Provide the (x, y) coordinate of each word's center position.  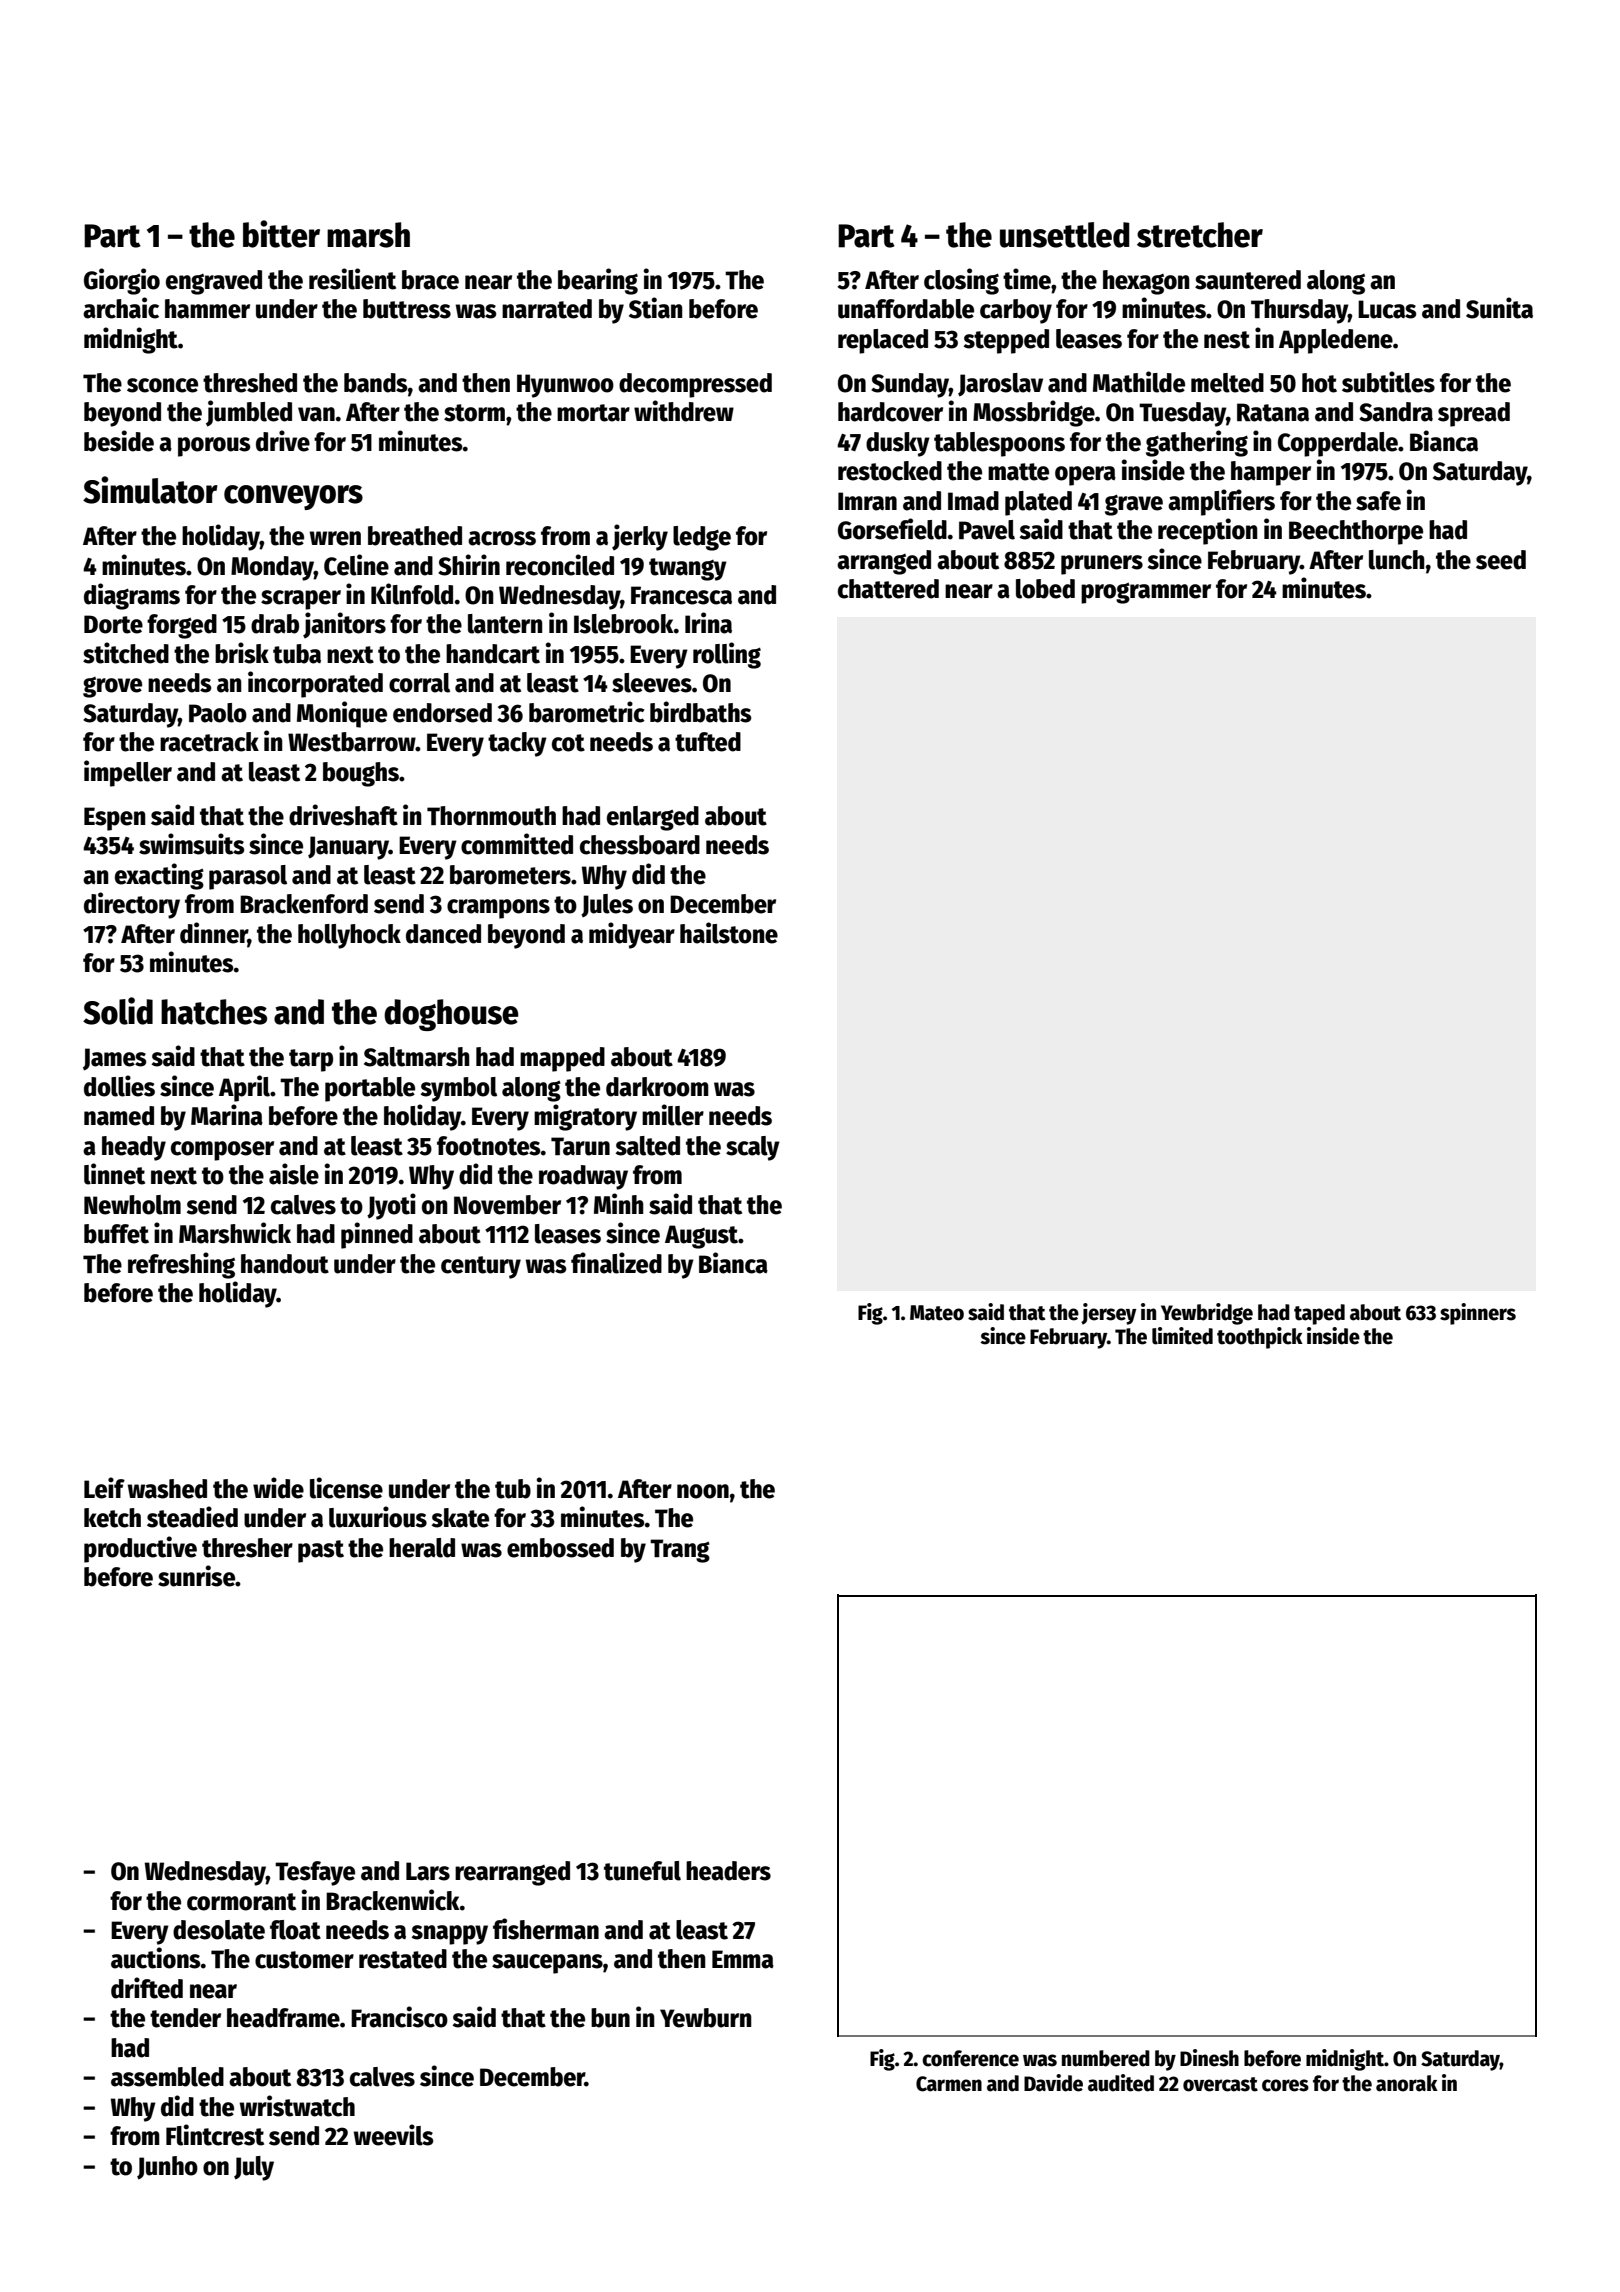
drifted (147, 1988)
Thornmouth (491, 816)
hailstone (729, 933)
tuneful (642, 1871)
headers (728, 1871)
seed (1501, 560)
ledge (702, 538)
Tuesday (1182, 414)
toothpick (1260, 1338)
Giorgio (122, 281)
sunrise (196, 1576)
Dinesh (1209, 2058)
